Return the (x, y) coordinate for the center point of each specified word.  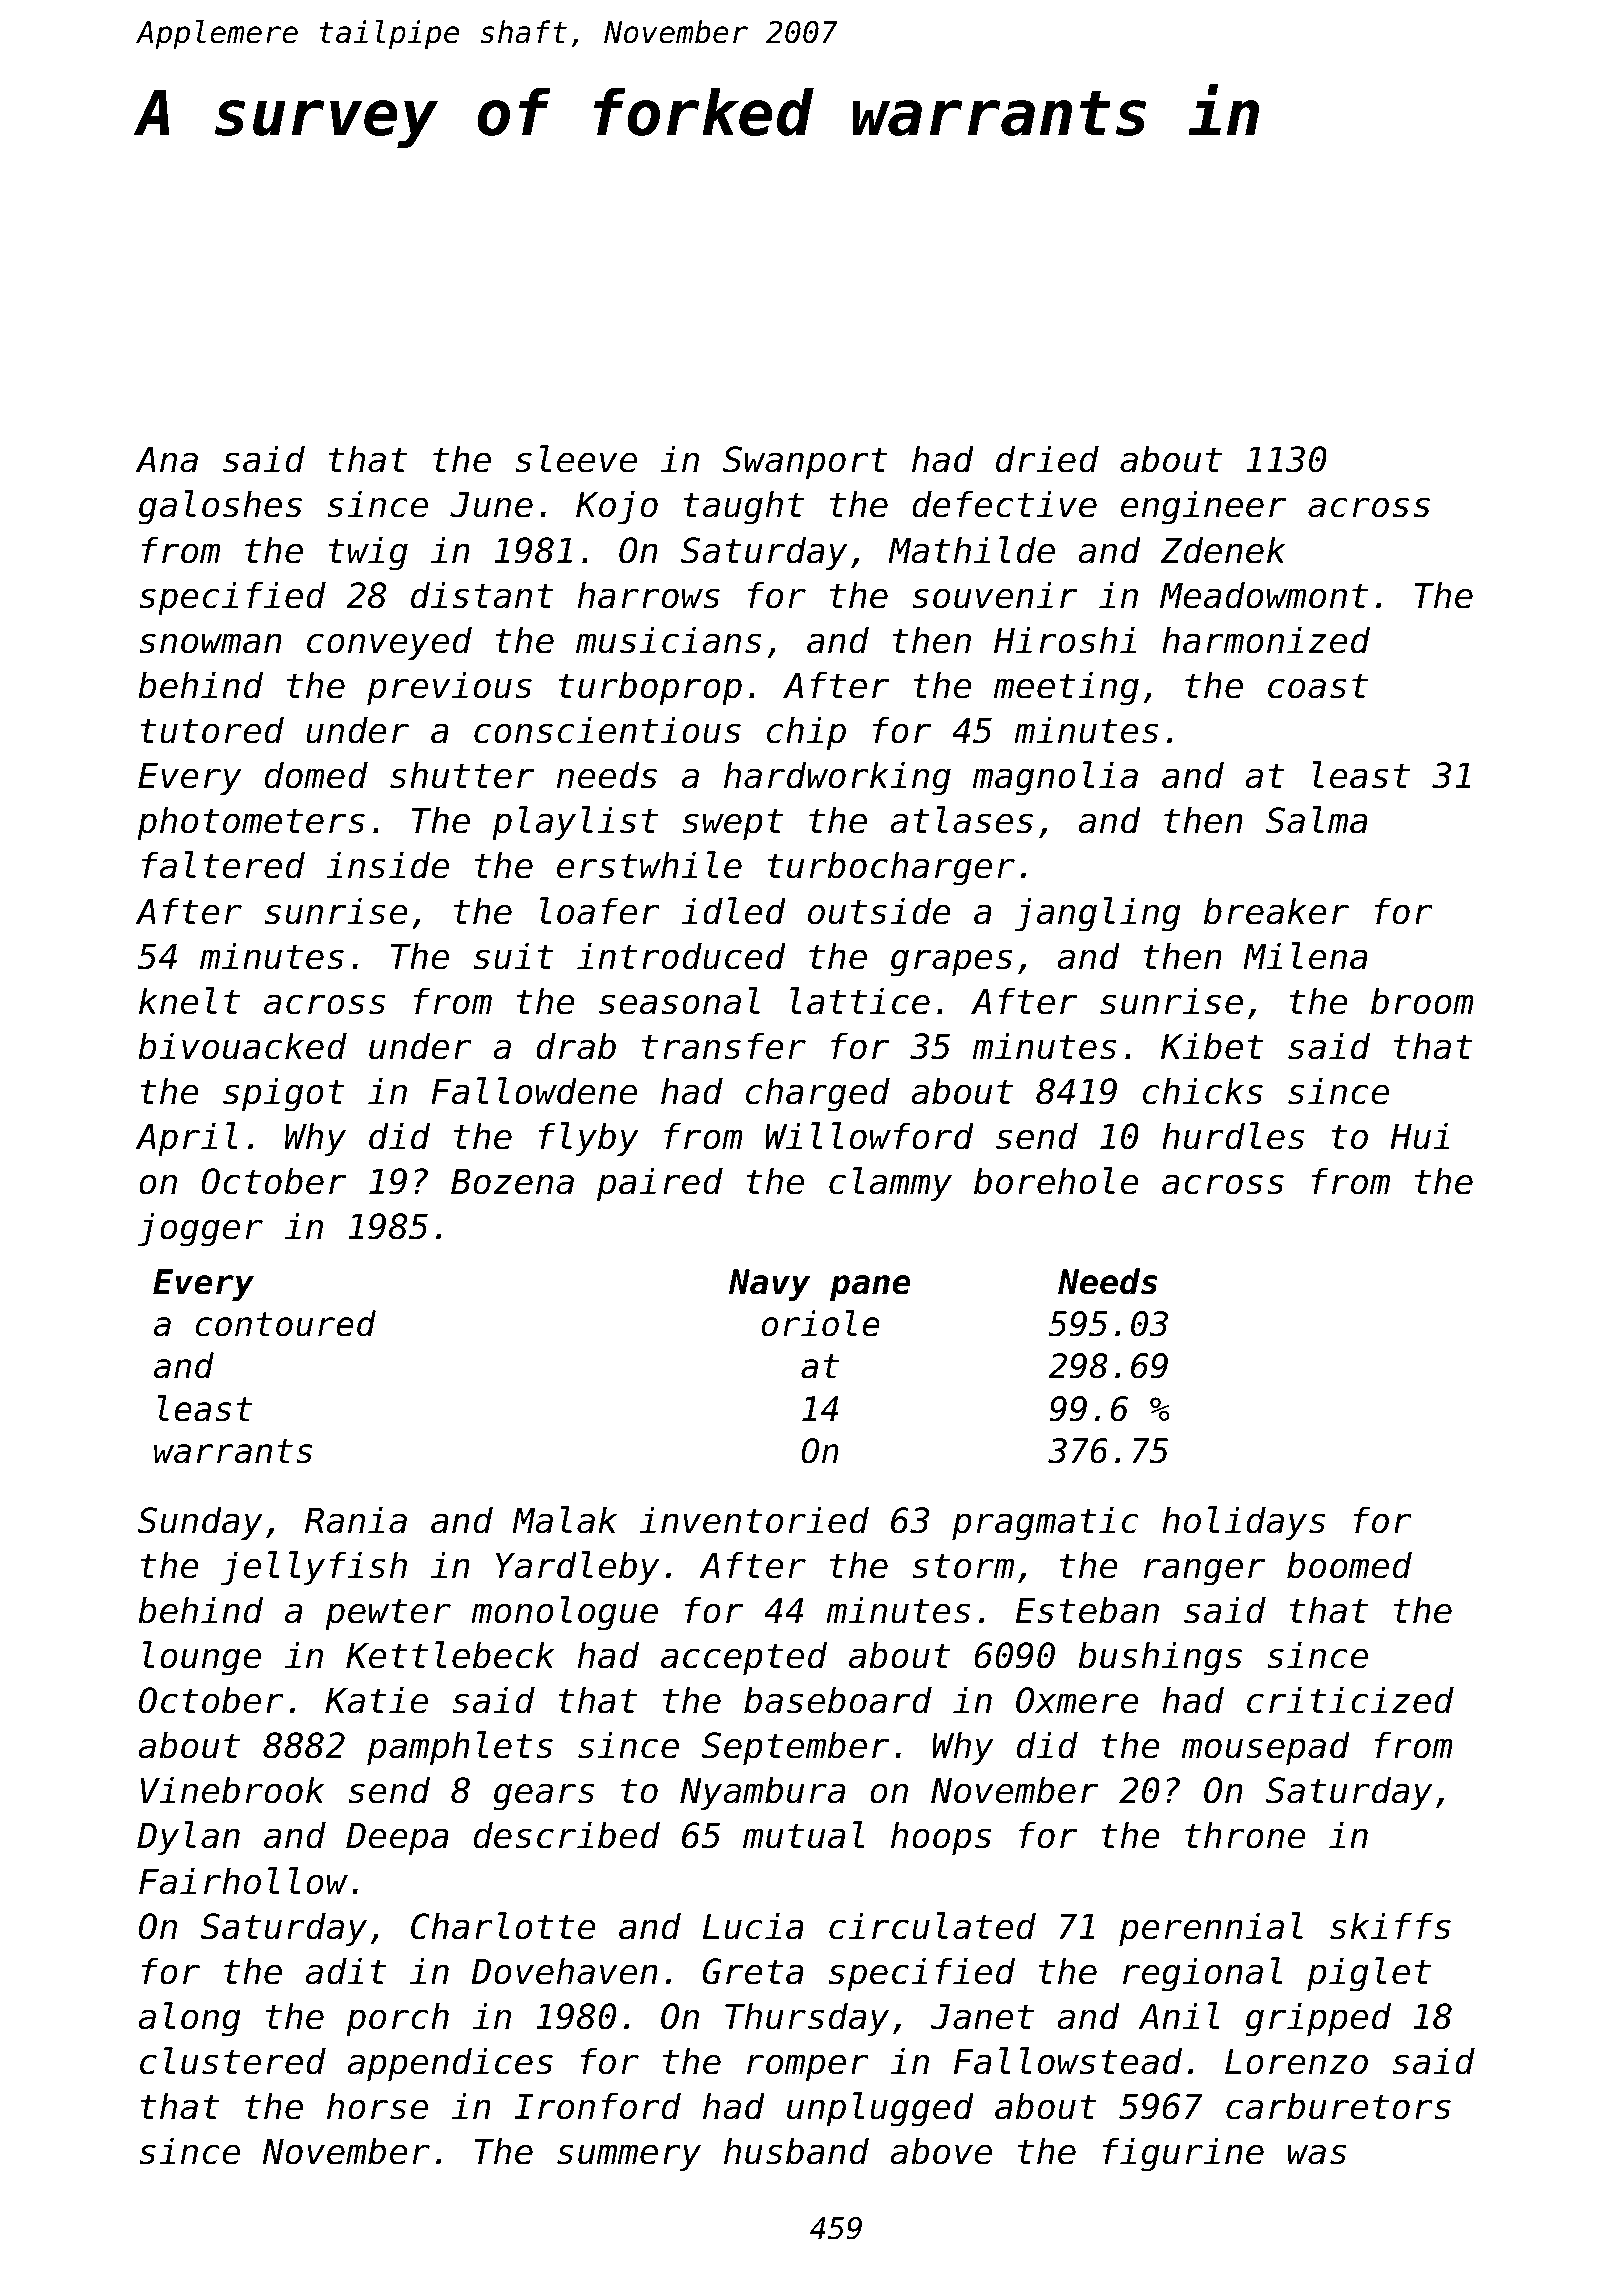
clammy (890, 1184)
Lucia (753, 1926)
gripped (1318, 2019)
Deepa (397, 1838)
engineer (1203, 507)
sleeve (576, 459)
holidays (1244, 1523)
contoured (286, 1323)
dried (1047, 459)
